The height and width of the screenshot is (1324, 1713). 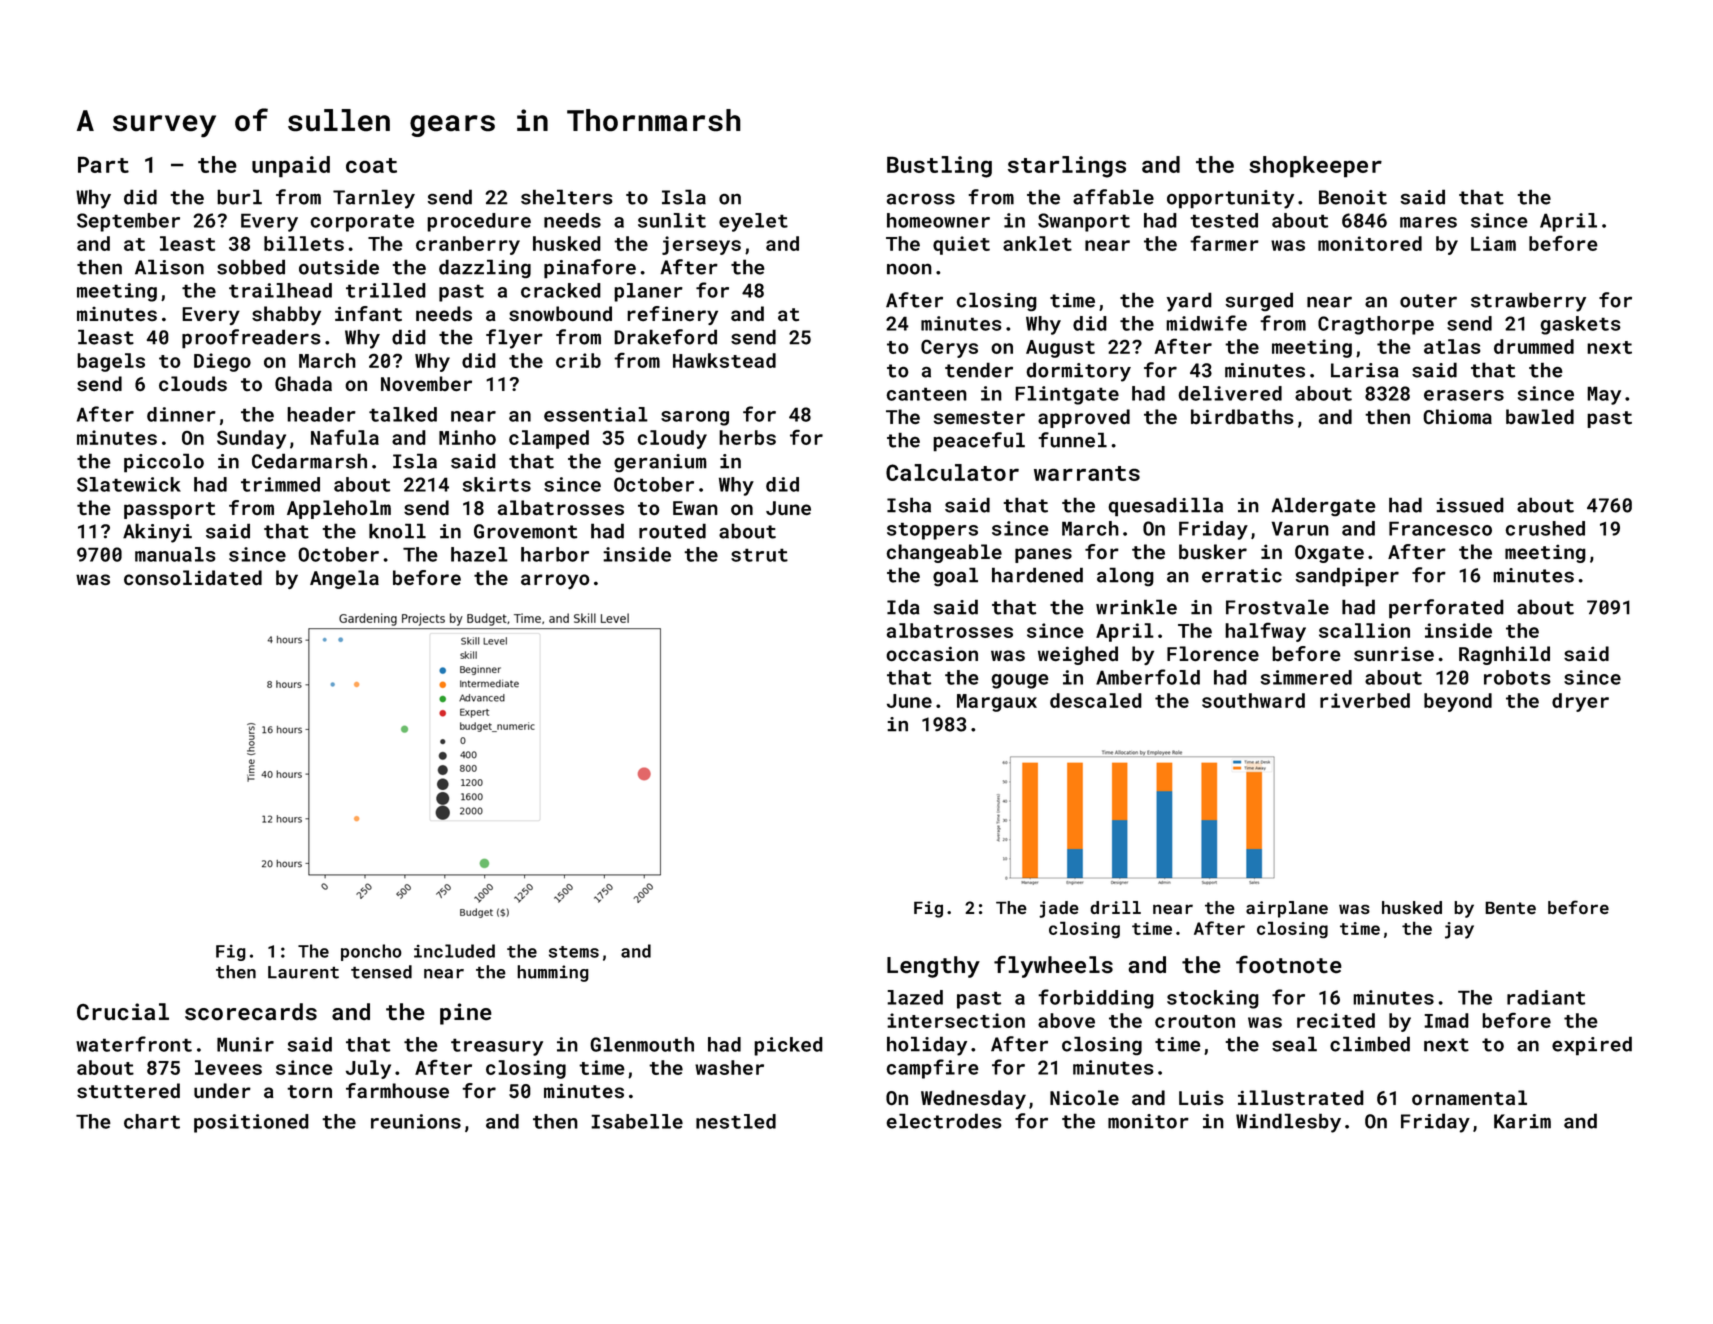 What do you see at coordinates (637, 1121) in the screenshot?
I see `Isabelle` at bounding box center [637, 1121].
